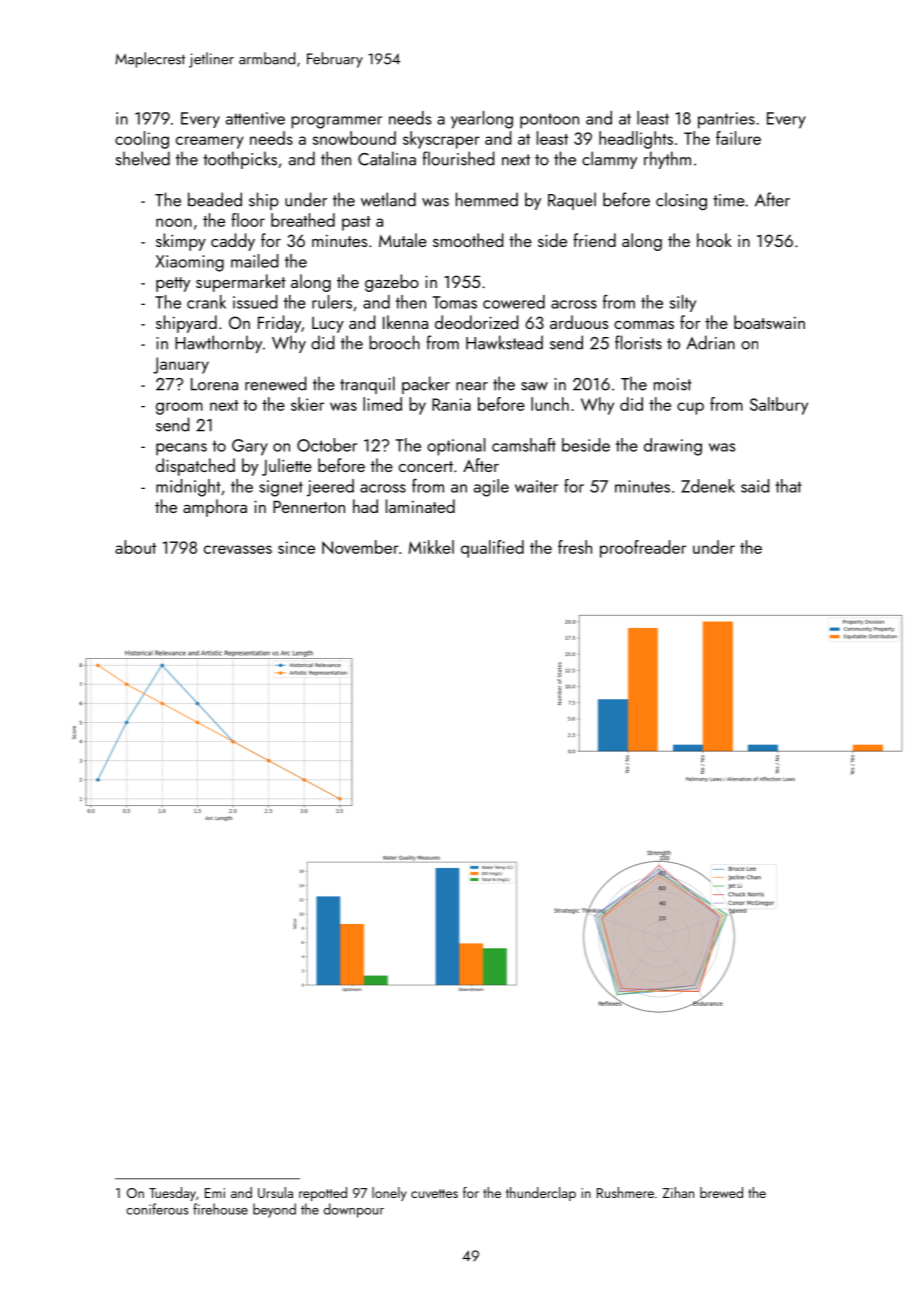  I want to click on Zdenek, so click(708, 486).
